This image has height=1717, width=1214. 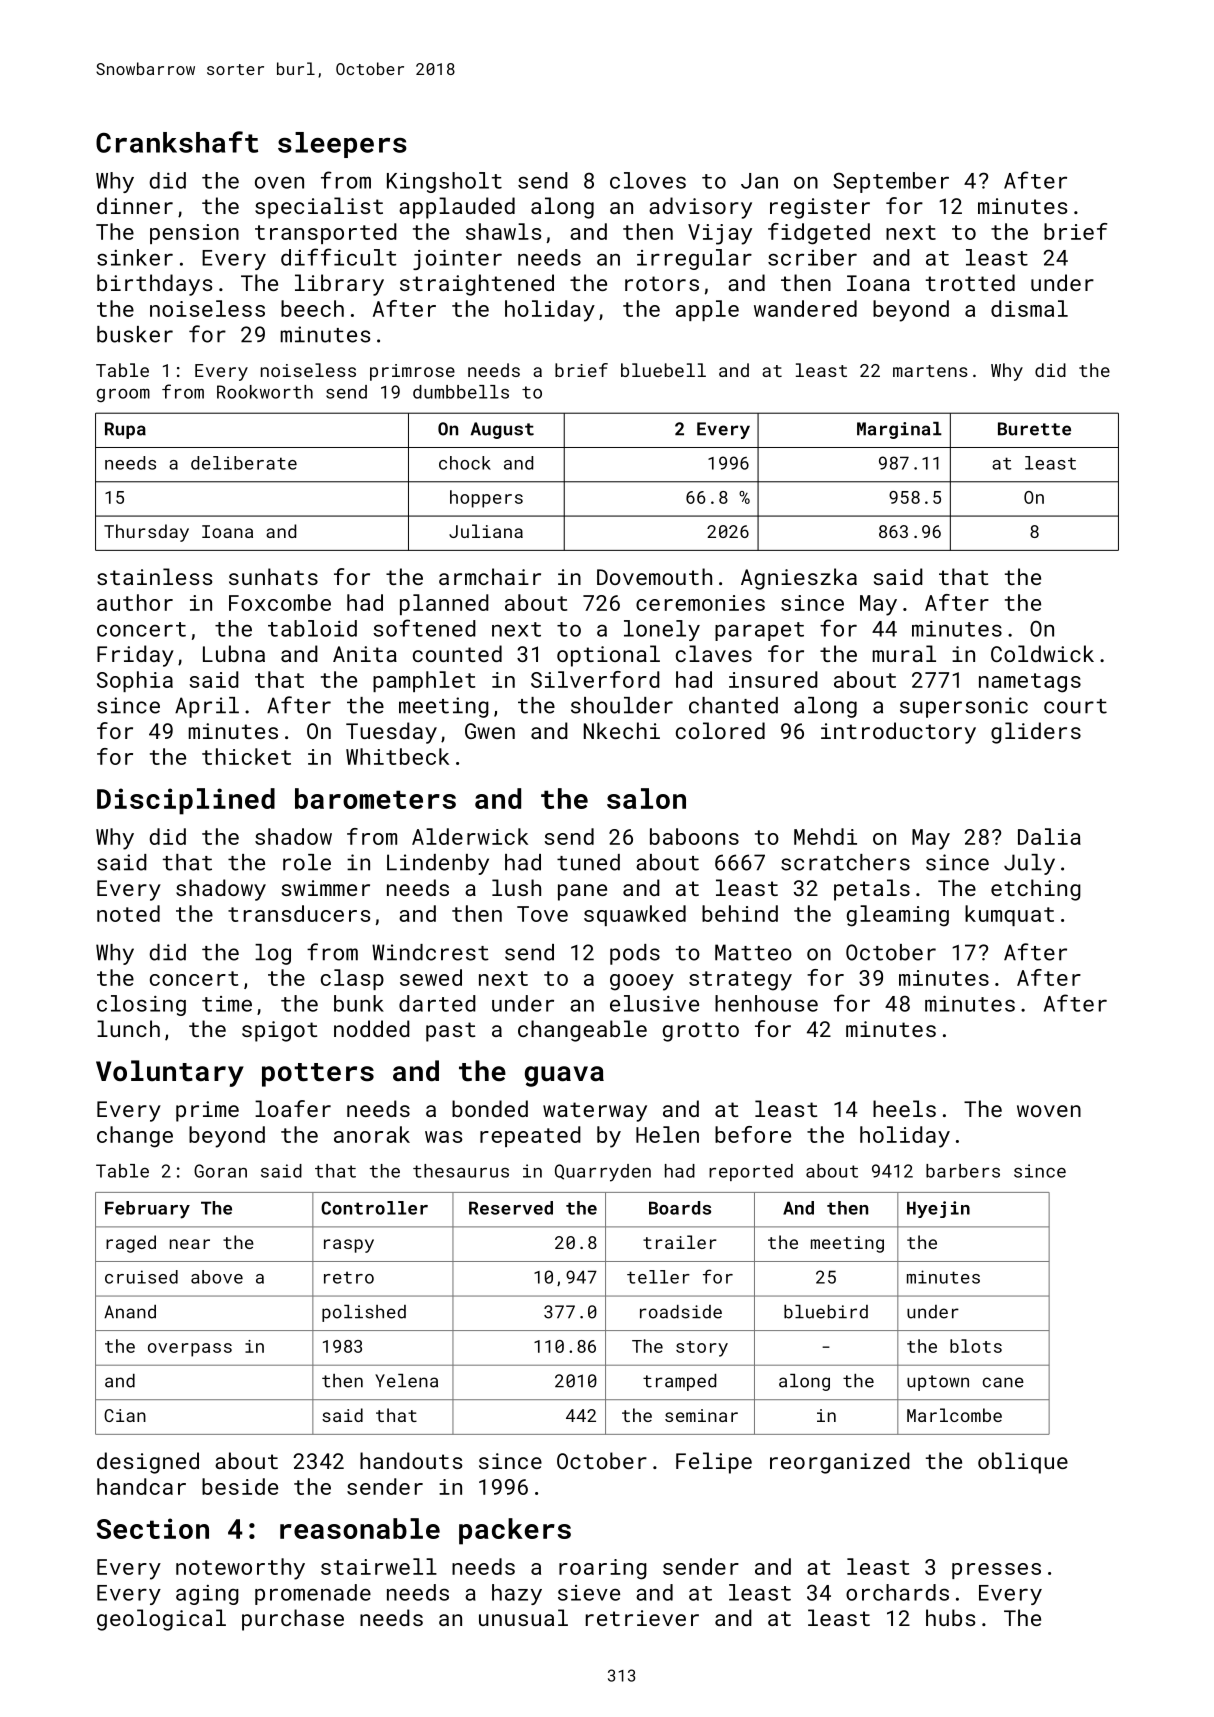 What do you see at coordinates (648, 180) in the image?
I see `cloves` at bounding box center [648, 180].
